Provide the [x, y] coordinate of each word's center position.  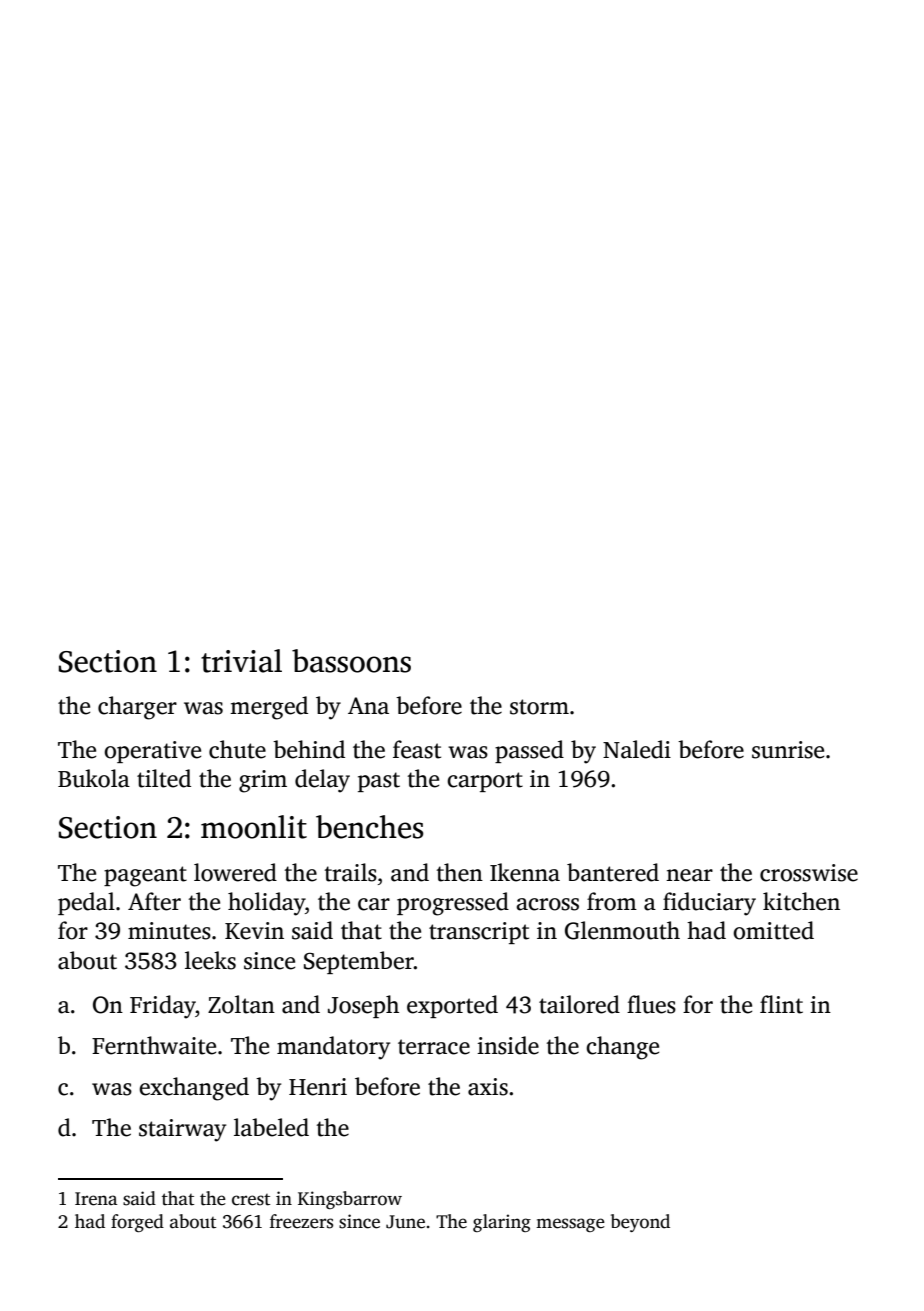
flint [781, 1004]
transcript [479, 933]
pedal [86, 903]
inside [508, 1045]
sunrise [788, 750]
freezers [301, 1221]
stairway [182, 1130]
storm [539, 707]
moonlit [254, 827]
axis [488, 1087]
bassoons [351, 661]
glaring [502, 1223]
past [379, 782]
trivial [241, 661]
